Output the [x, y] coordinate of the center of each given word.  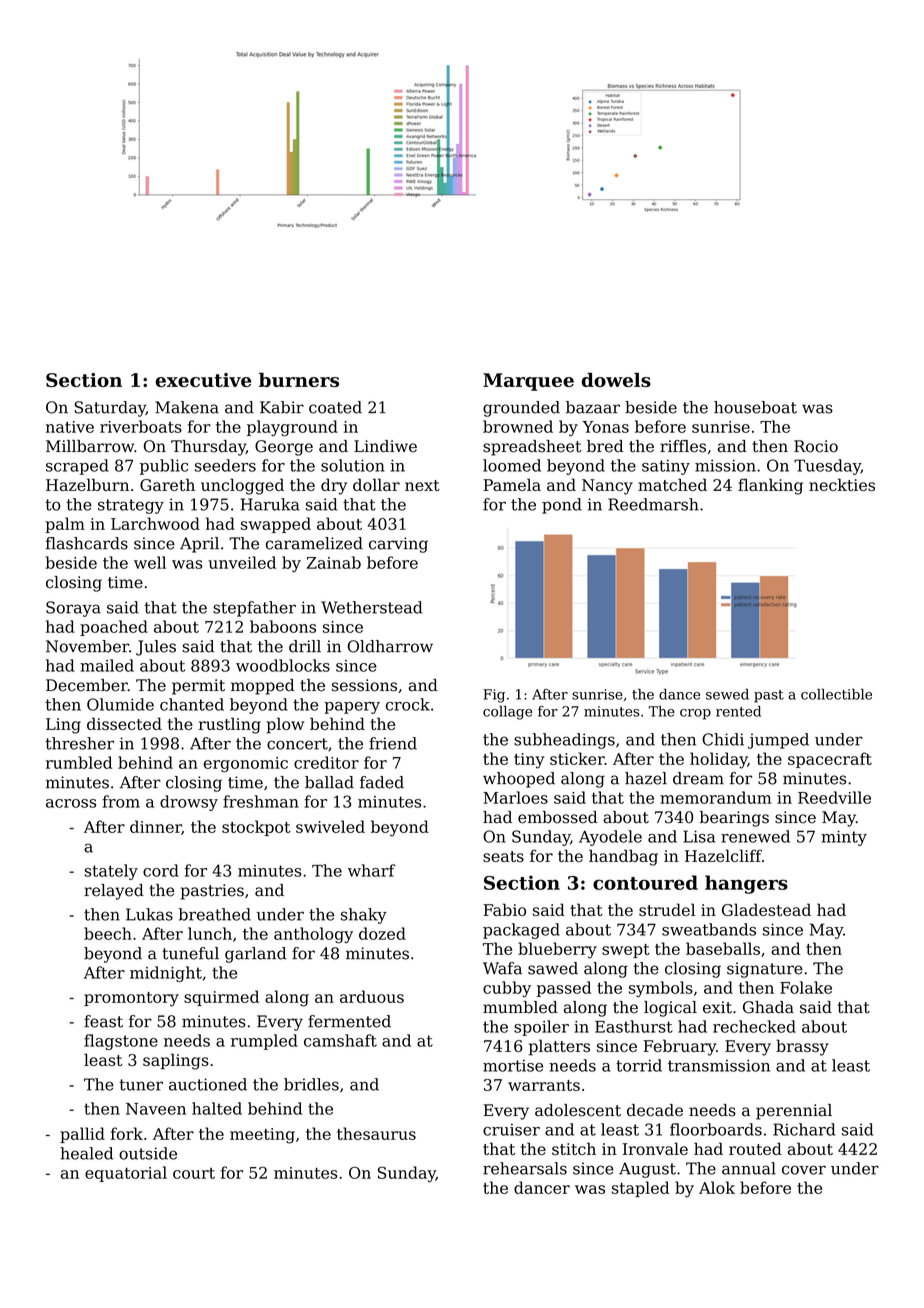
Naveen [156, 1109]
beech [108, 933]
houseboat [755, 407]
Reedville [834, 797]
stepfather [254, 609]
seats [503, 856]
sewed [727, 694]
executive [203, 380]
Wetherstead [372, 607]
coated [335, 407]
